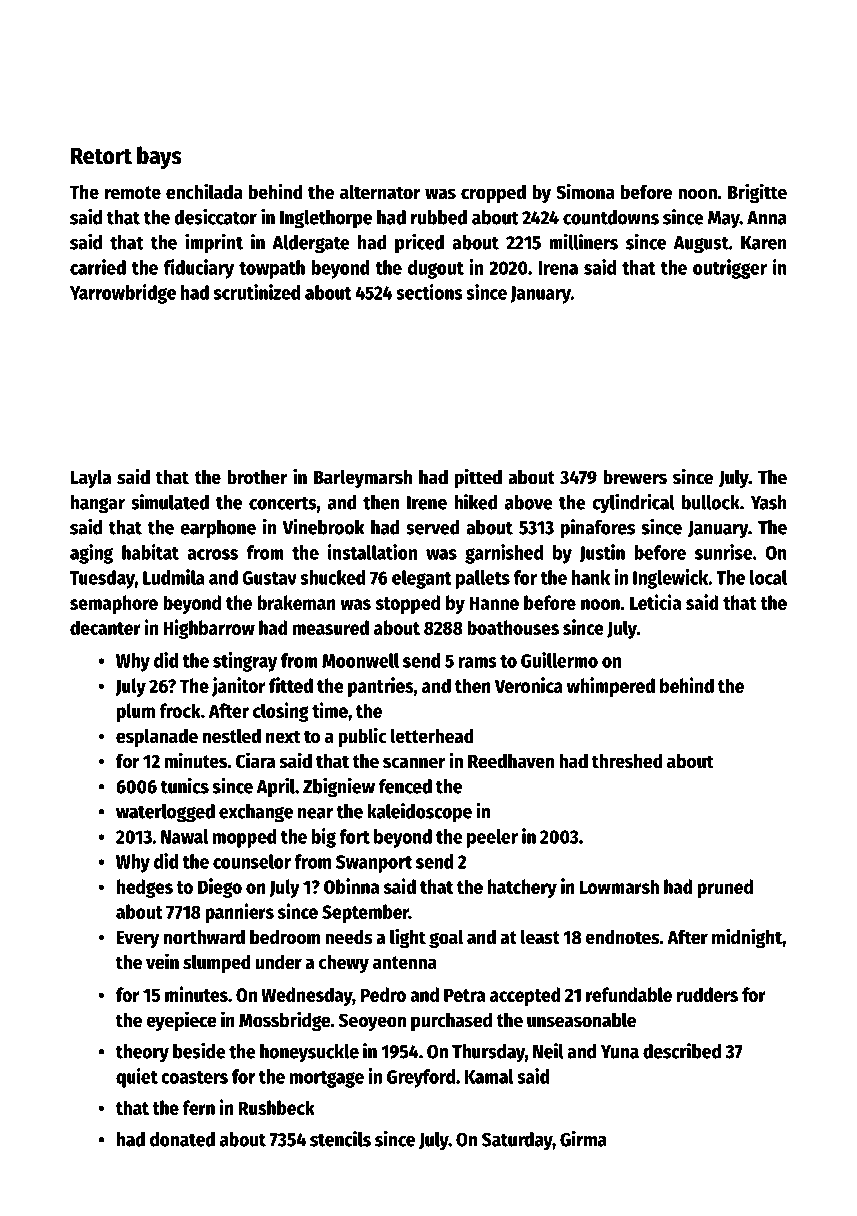 The width and height of the screenshot is (857, 1216). I want to click on Greyford, so click(421, 1078).
